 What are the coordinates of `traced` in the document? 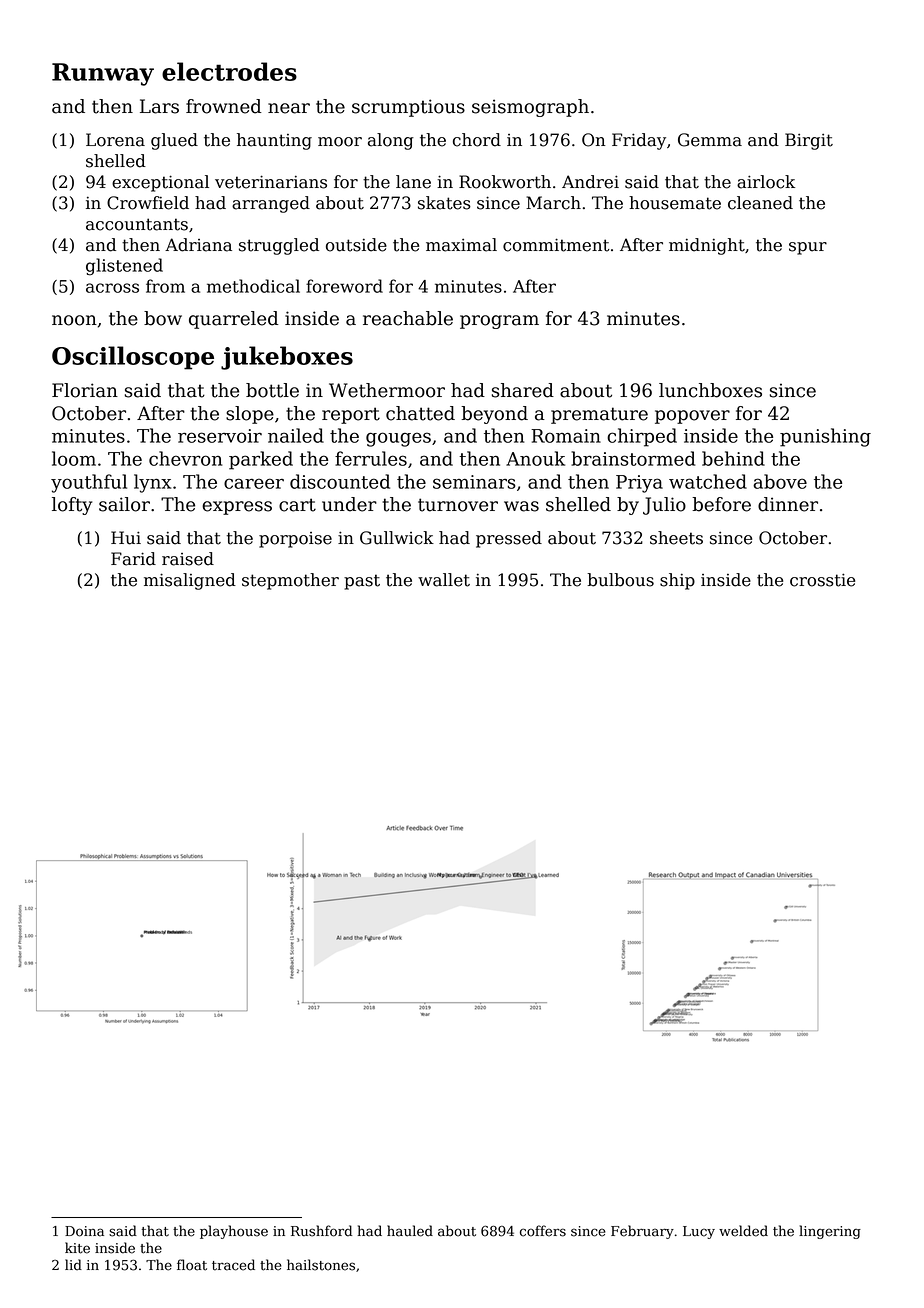 It's located at (233, 1265).
